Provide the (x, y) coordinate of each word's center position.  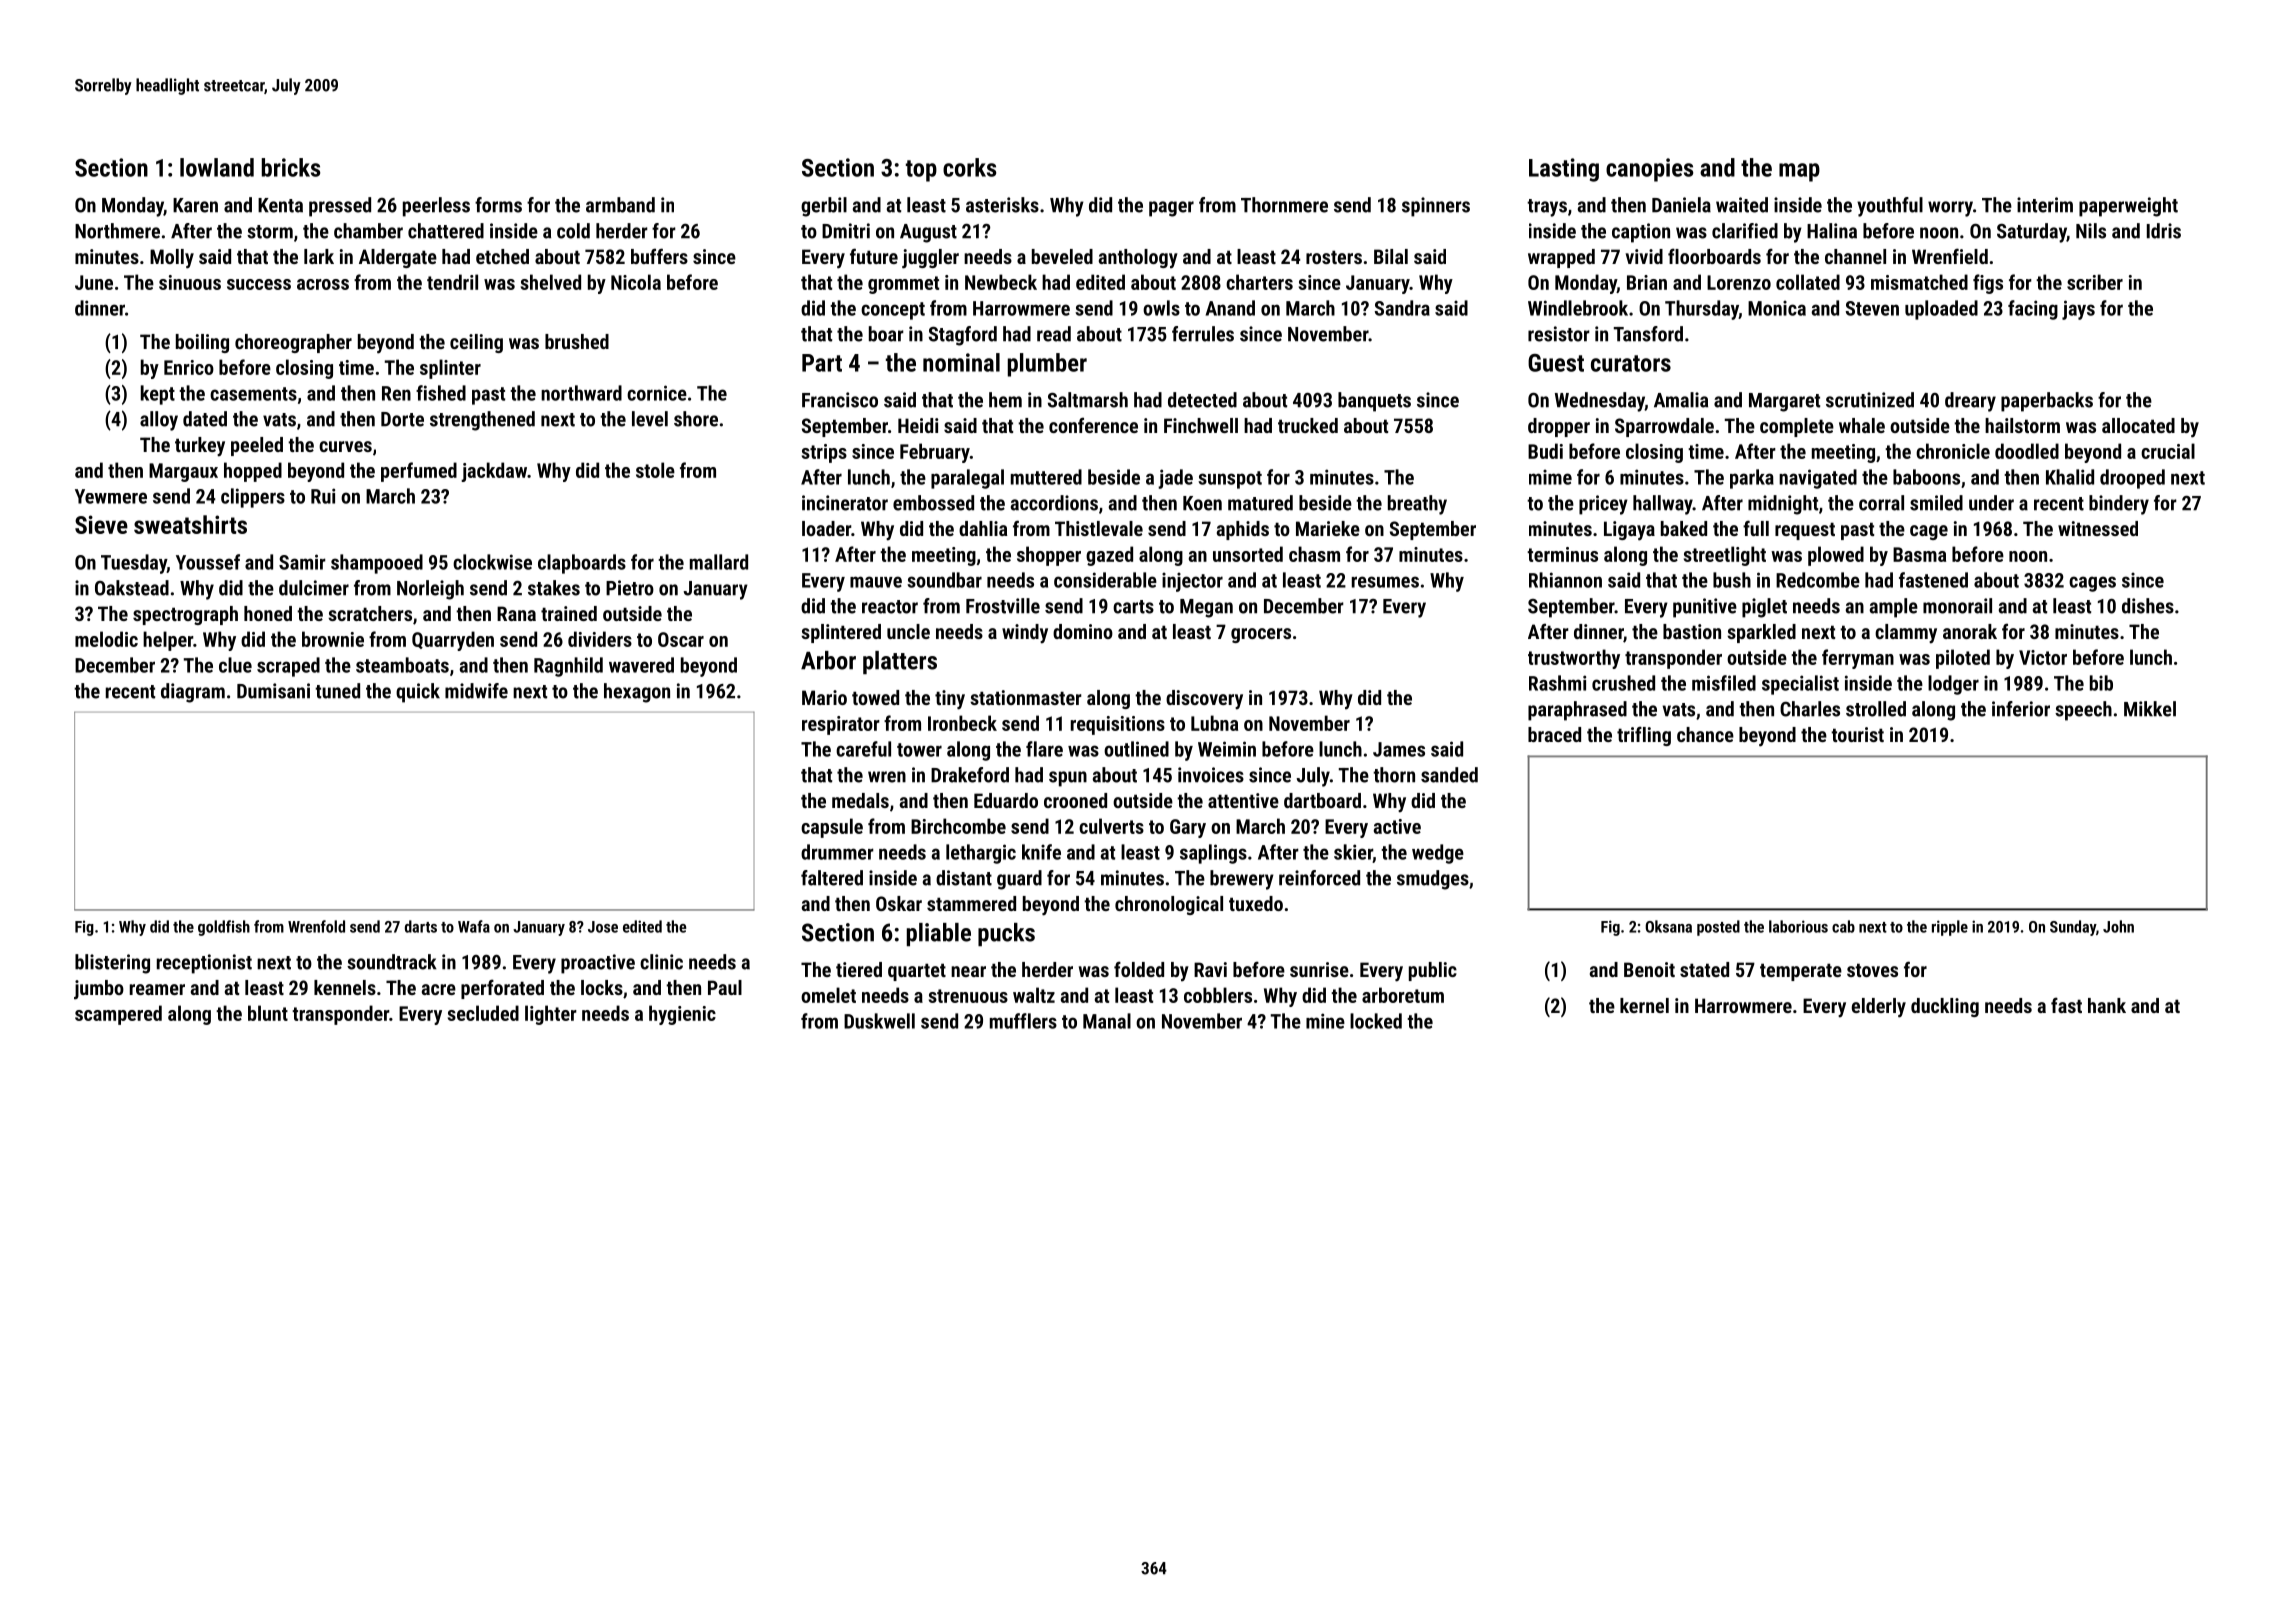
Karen (195, 205)
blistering (112, 964)
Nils (2091, 231)
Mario (824, 697)
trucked (1308, 425)
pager (1171, 209)
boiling (202, 343)
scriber (2095, 282)
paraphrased (1577, 711)
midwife (476, 691)
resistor (1559, 334)
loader (826, 528)
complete (1797, 427)
